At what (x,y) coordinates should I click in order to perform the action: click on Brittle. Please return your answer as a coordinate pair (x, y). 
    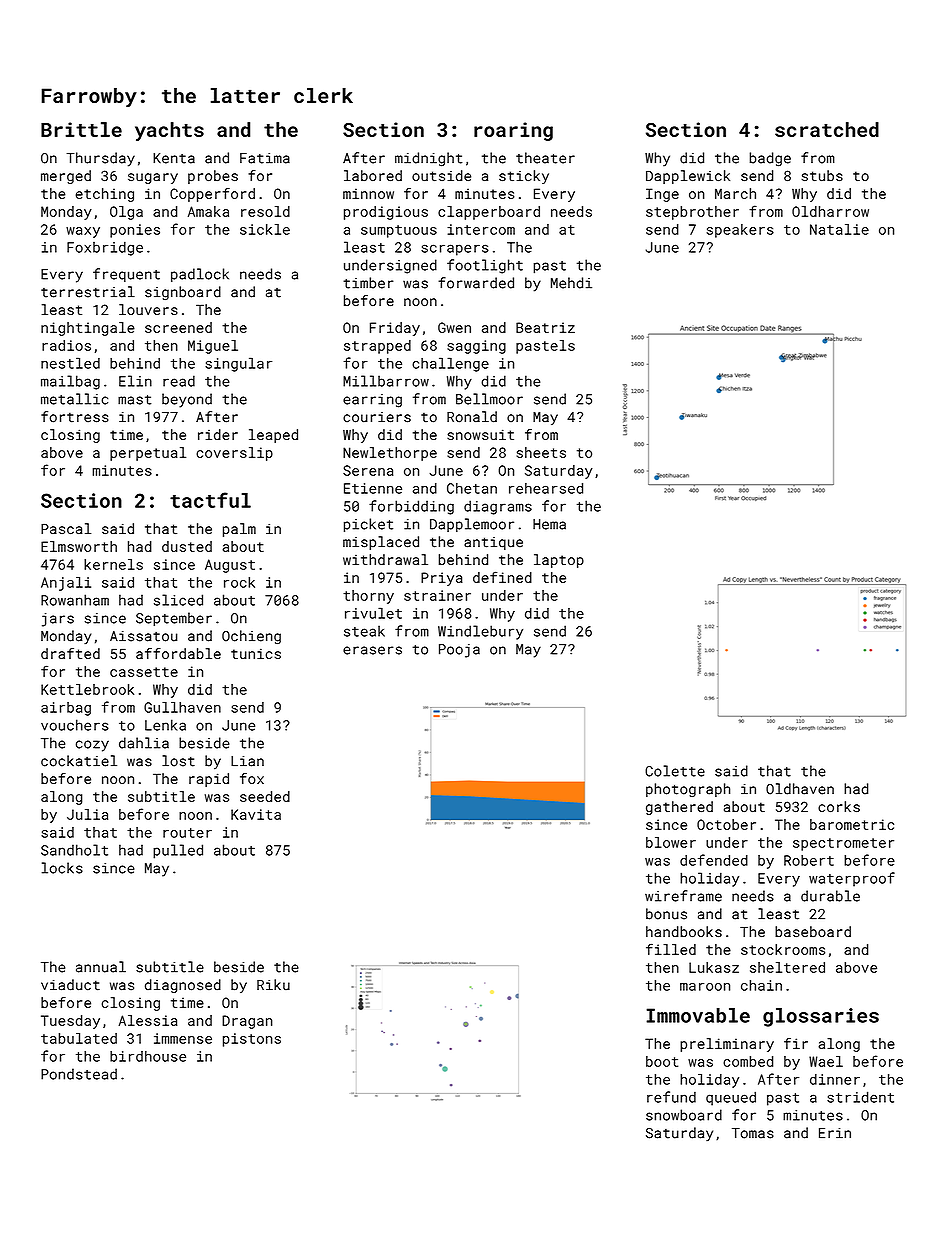
    Looking at the image, I should click on (81, 129).
